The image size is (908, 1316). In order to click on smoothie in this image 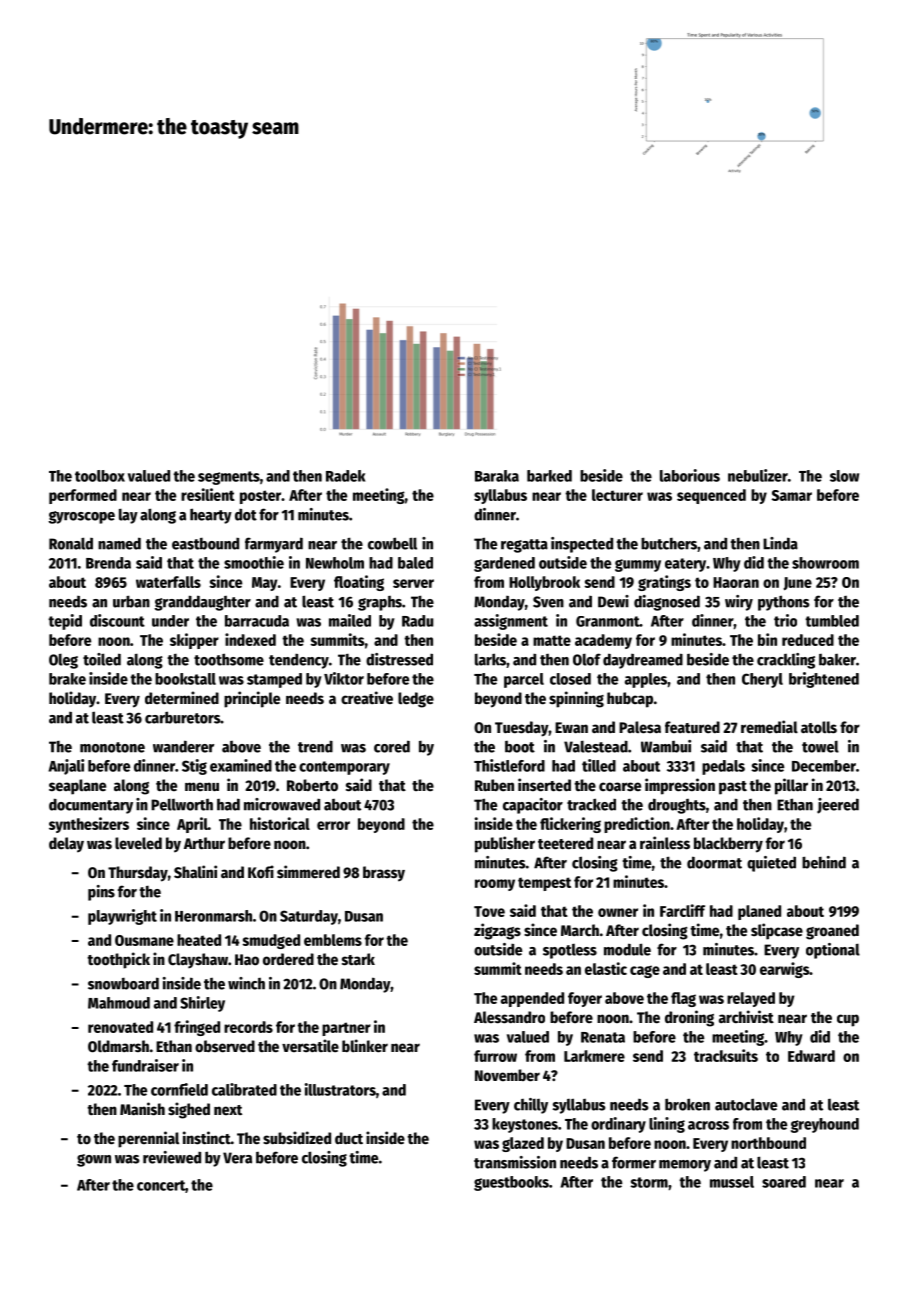, I will do `click(254, 562)`.
